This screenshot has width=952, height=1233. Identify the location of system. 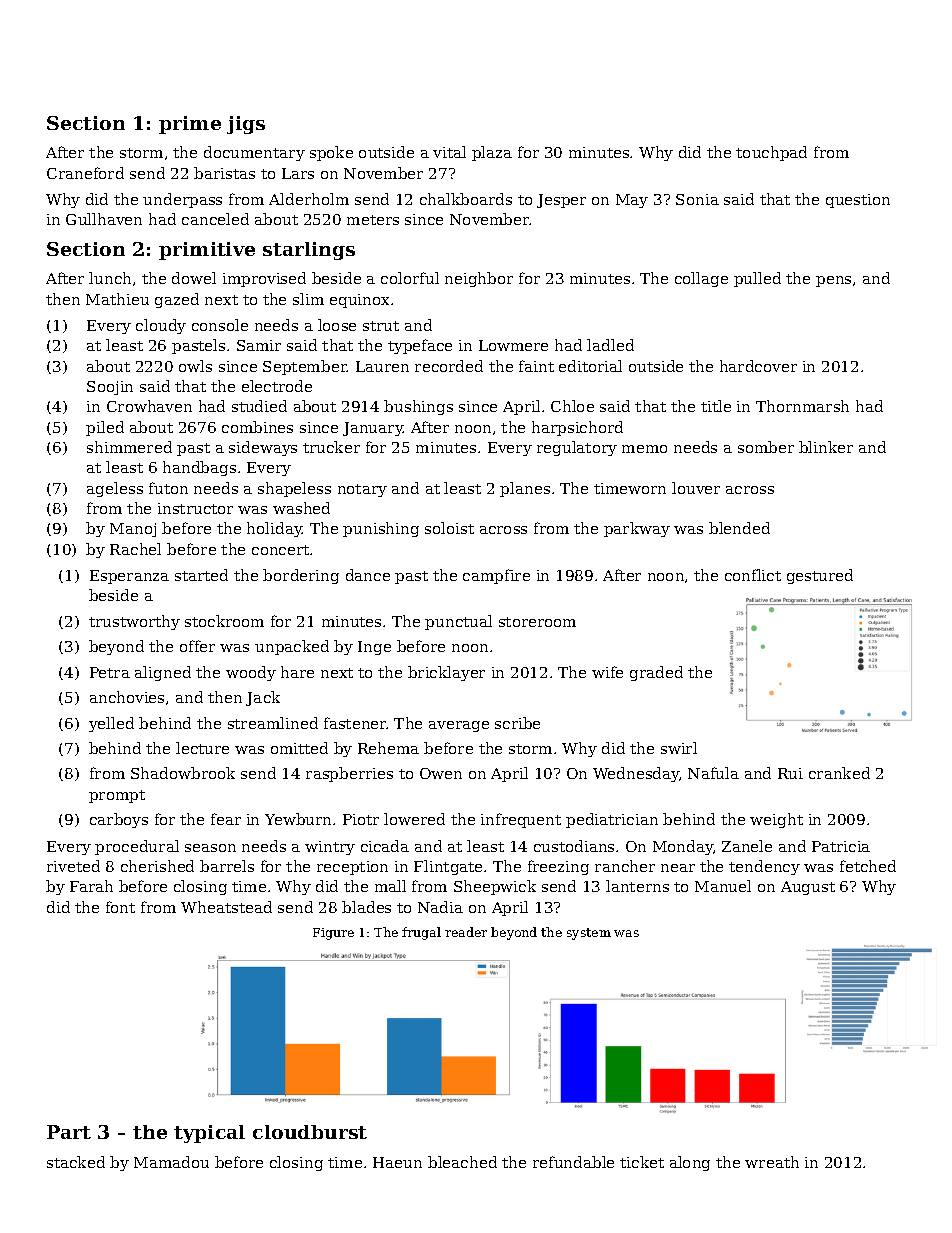
(589, 934).
